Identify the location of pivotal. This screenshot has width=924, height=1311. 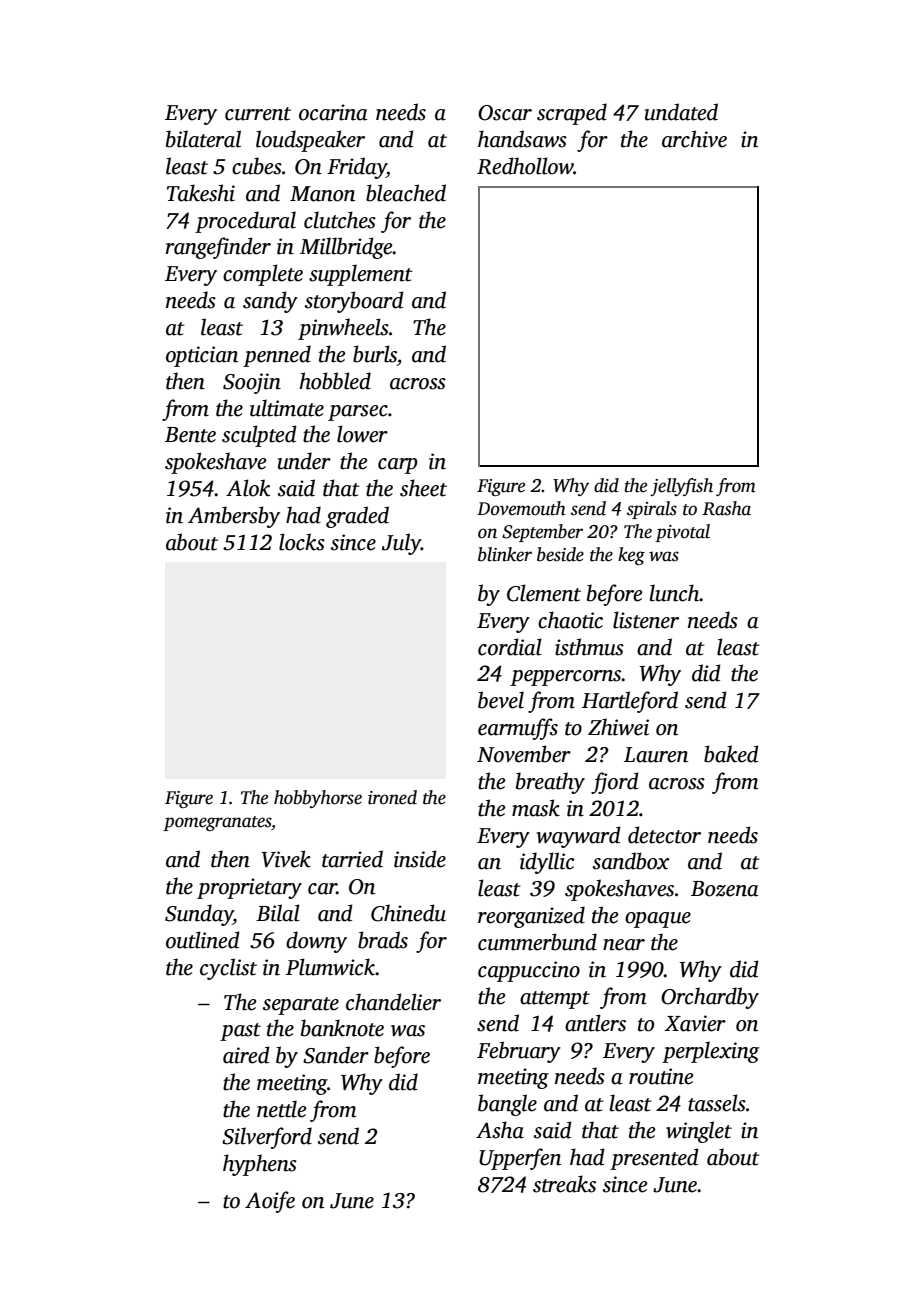
(682, 533).
